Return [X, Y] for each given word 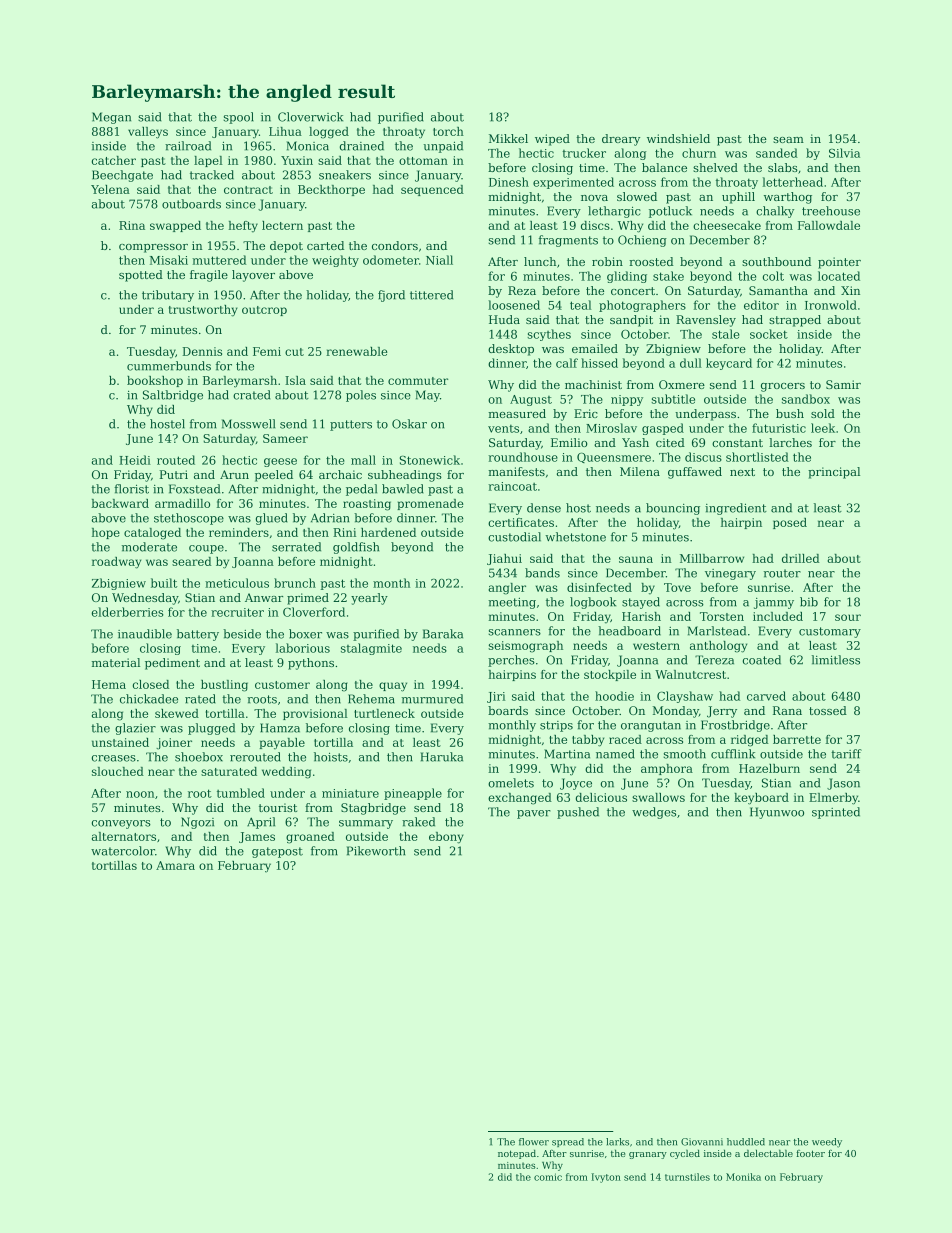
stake [668, 276]
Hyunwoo [777, 813]
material [116, 662]
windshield [678, 138]
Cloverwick [310, 117]
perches [511, 661]
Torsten [722, 616]
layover [253, 276]
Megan [111, 118]
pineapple [413, 794]
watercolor [123, 851]
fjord [391, 296]
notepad [517, 1154]
